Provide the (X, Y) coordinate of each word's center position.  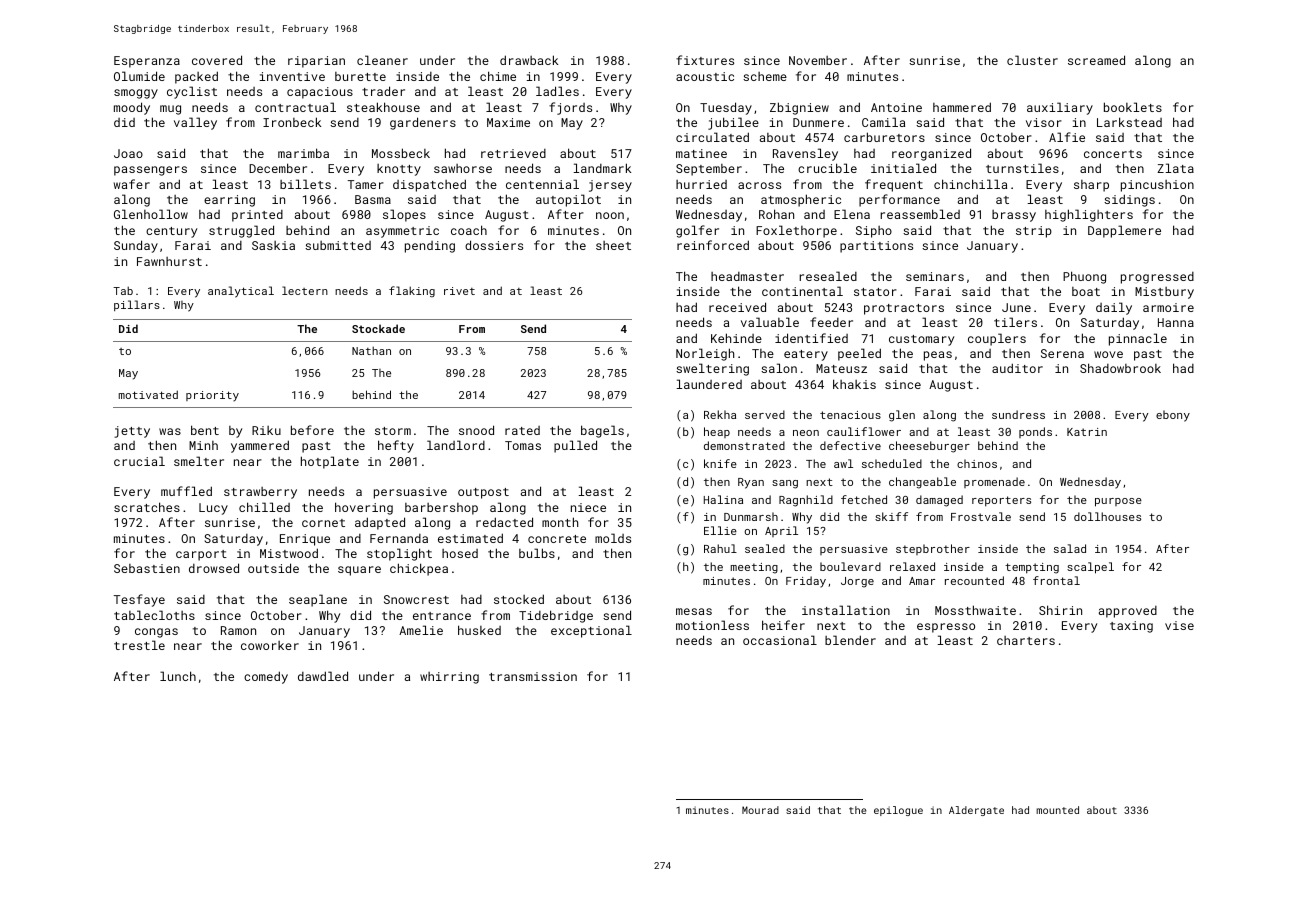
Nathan (371, 350)
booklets (1133, 107)
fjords (570, 108)
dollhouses (1107, 516)
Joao (128, 153)
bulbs (537, 553)
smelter (199, 461)
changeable (922, 483)
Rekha (720, 414)
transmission (533, 676)
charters (1026, 640)
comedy (266, 677)
